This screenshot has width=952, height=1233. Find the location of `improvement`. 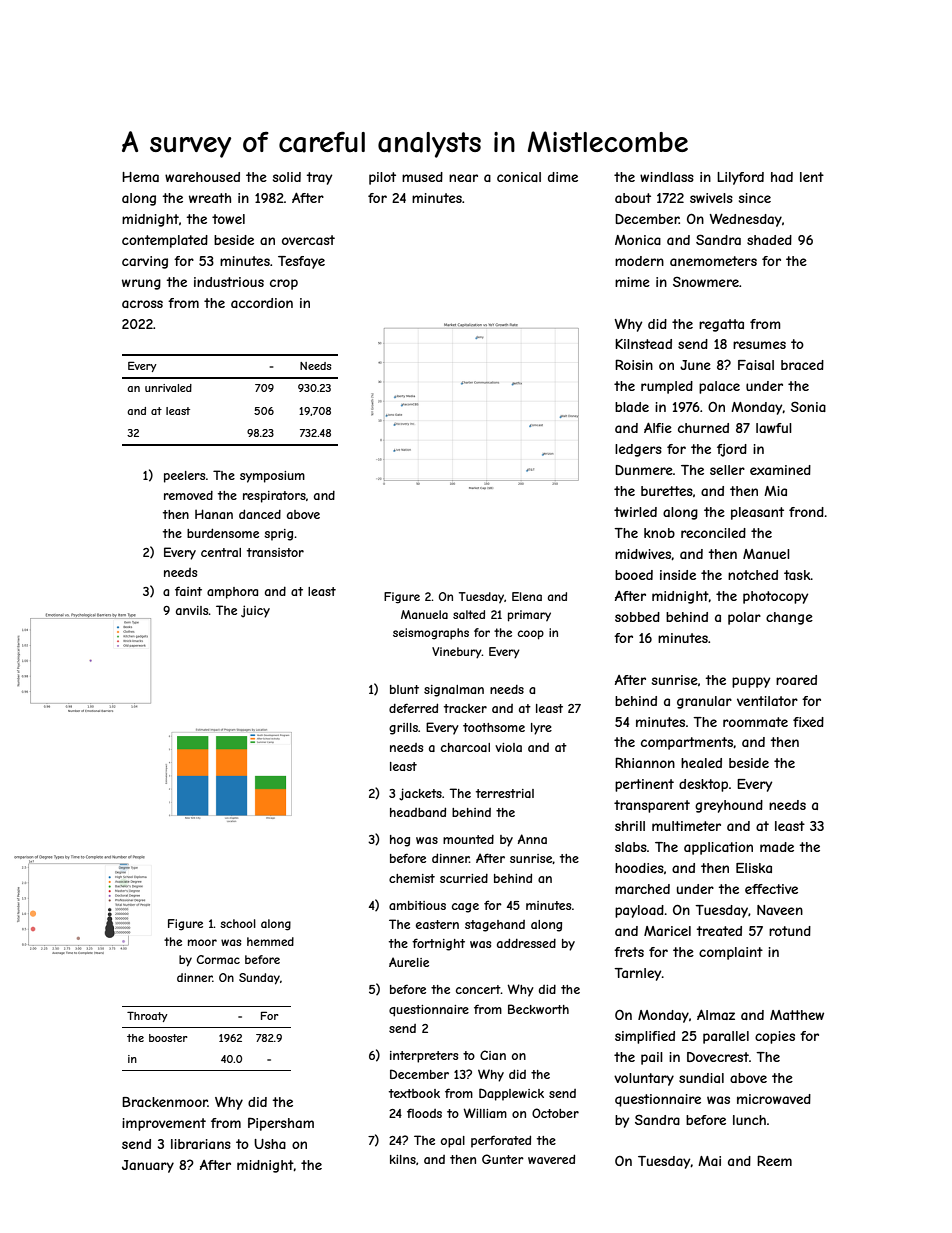

improvement is located at coordinates (164, 1124).
